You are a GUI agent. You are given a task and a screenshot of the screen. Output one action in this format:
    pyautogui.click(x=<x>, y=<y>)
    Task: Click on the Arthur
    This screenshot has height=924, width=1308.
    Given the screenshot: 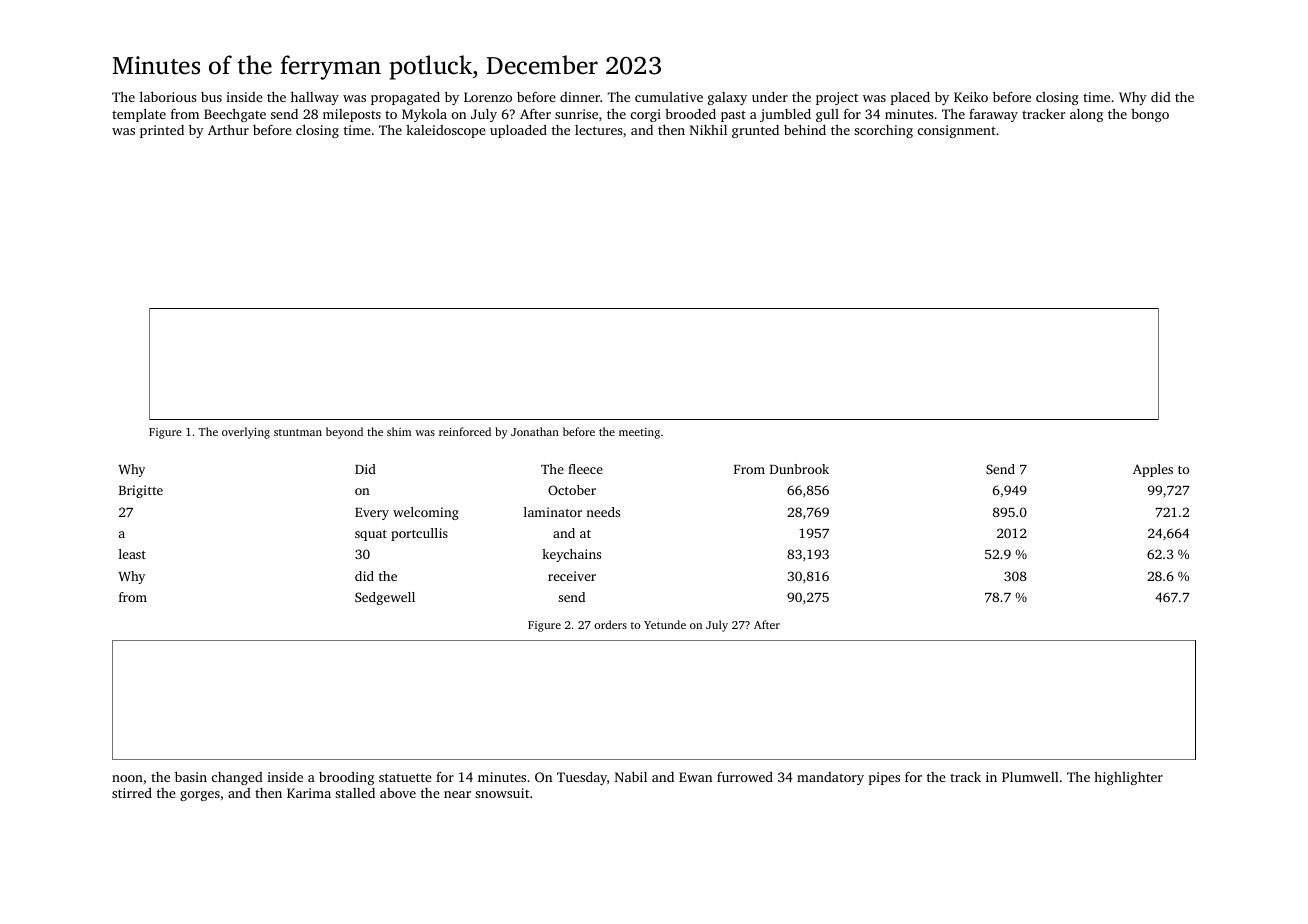 What is the action you would take?
    pyautogui.click(x=228, y=130)
